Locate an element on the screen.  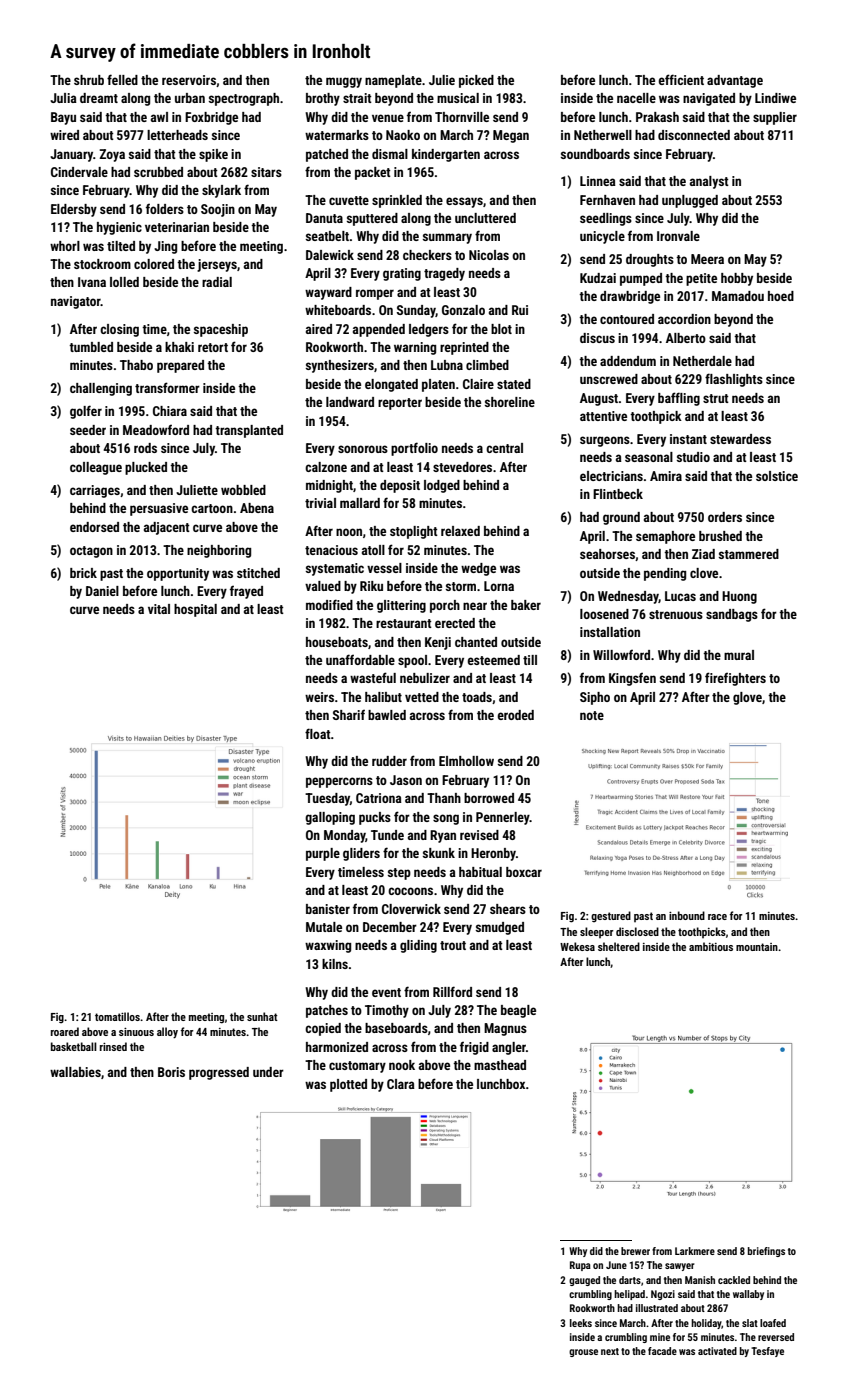
stewardess is located at coordinates (740, 439).
